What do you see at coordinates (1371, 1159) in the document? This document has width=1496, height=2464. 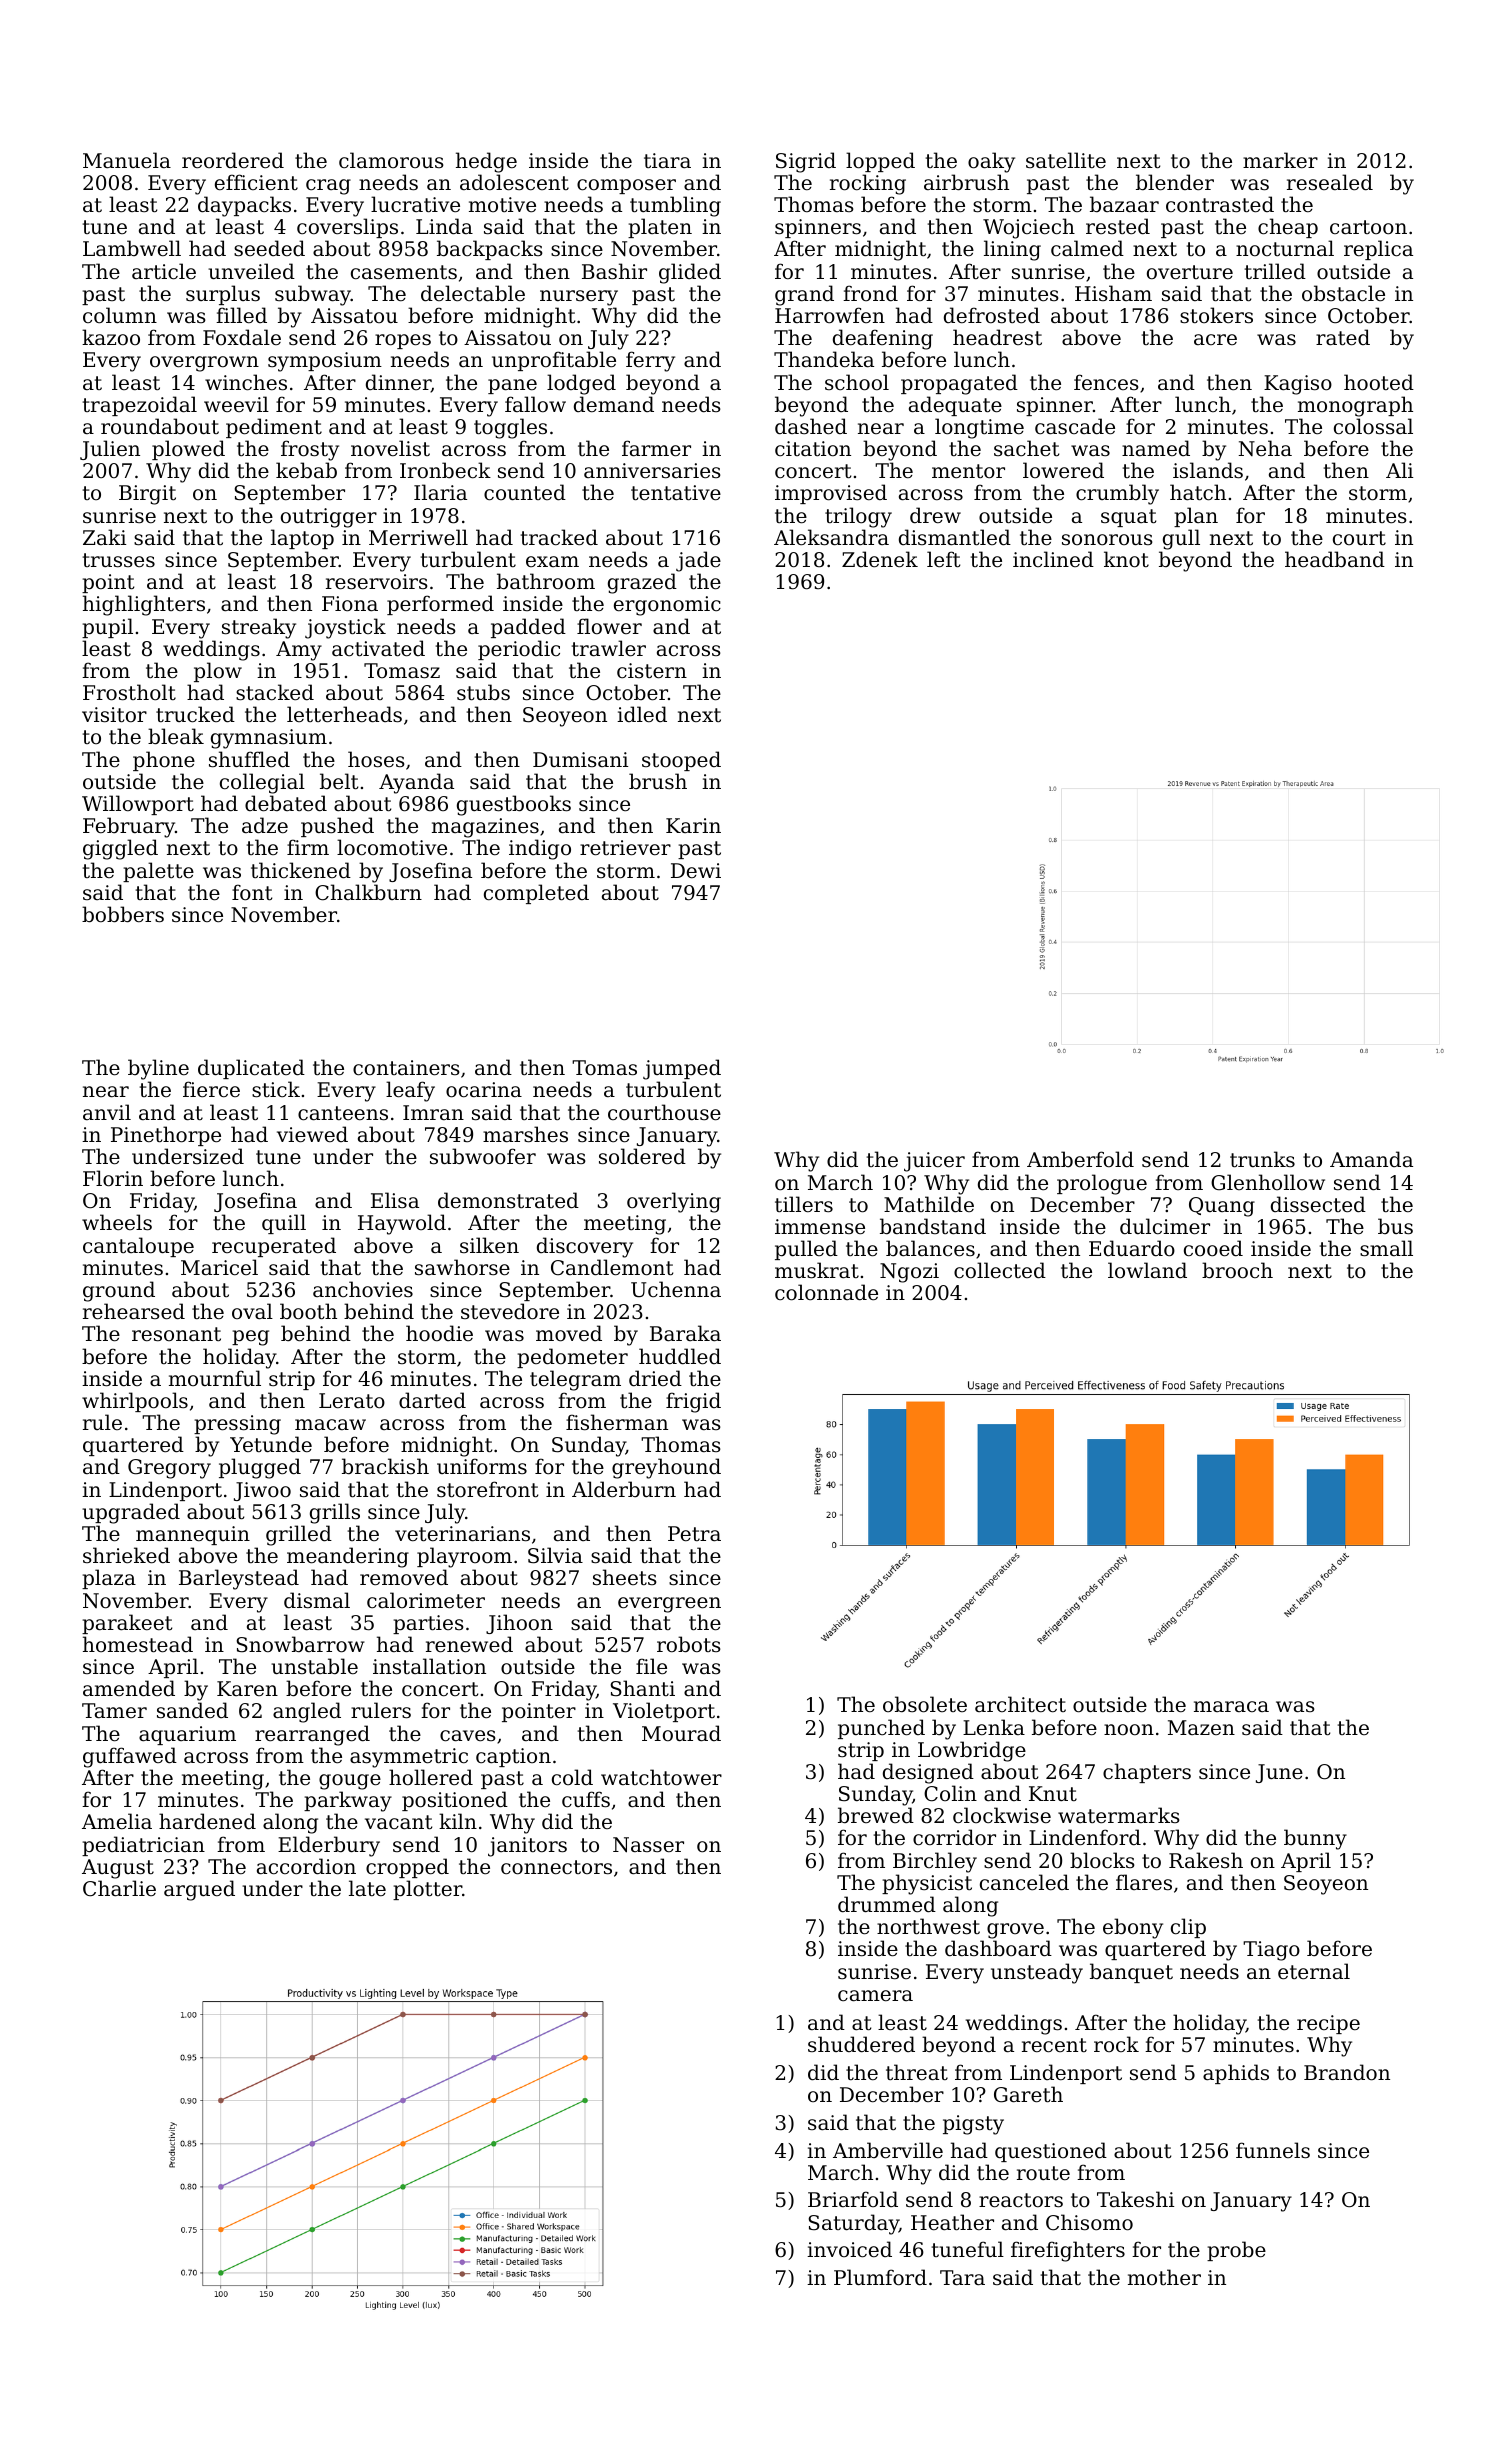 I see `Amanda` at bounding box center [1371, 1159].
